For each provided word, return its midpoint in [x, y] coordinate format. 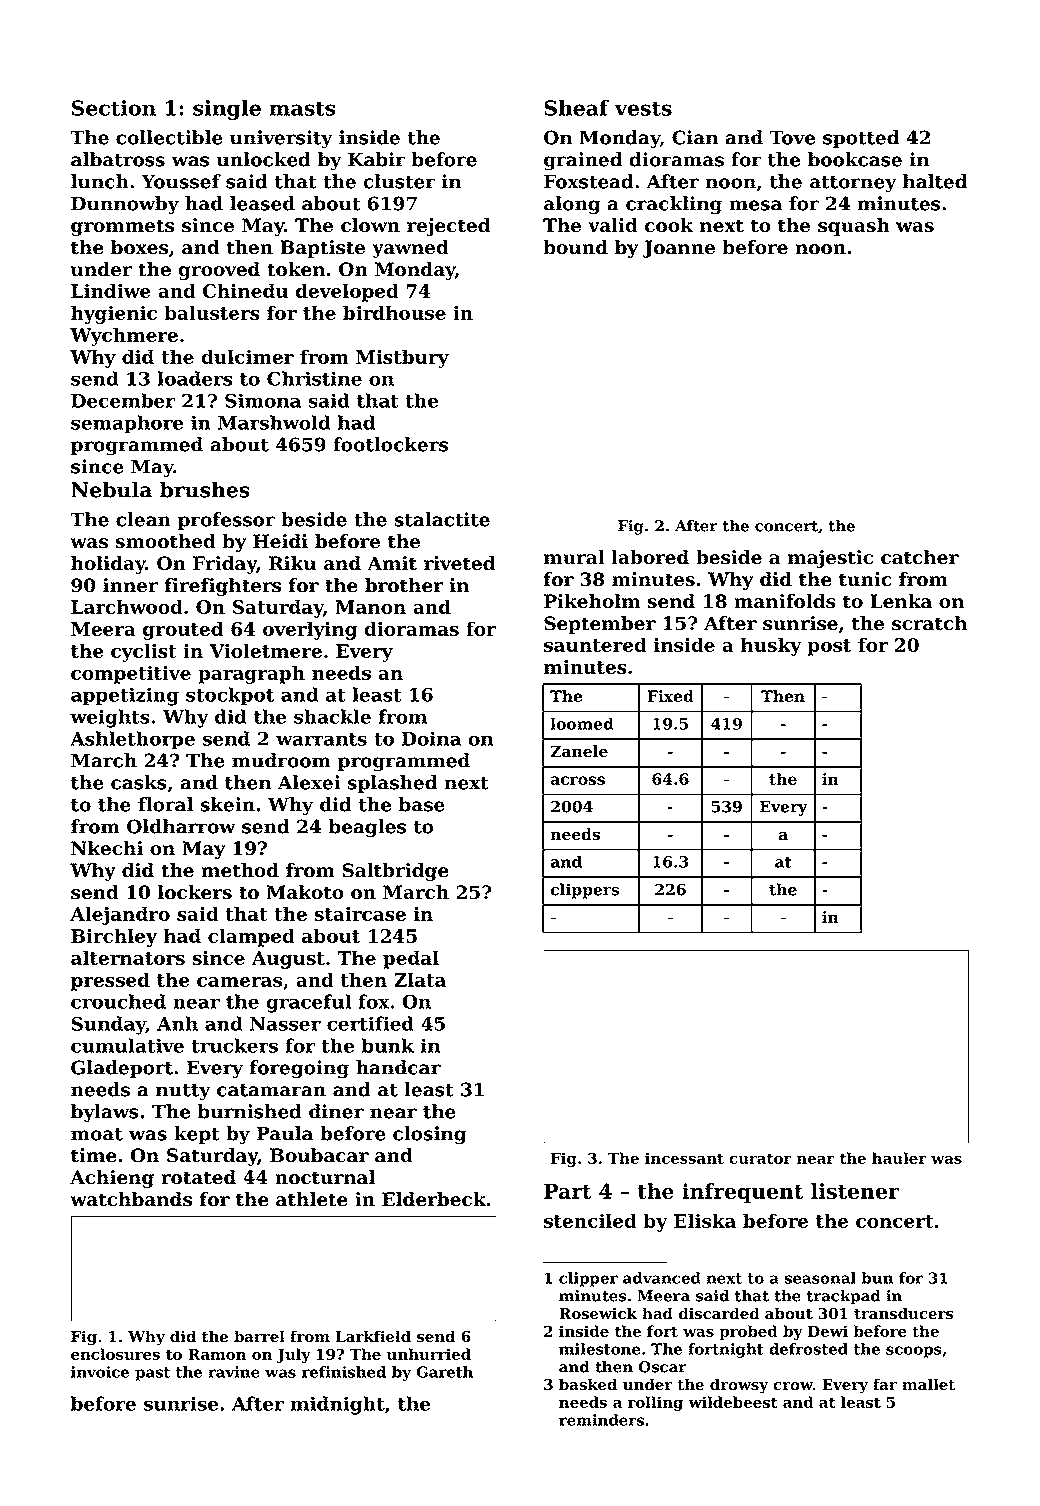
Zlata [420, 979]
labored [650, 557]
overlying [310, 630]
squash [854, 227]
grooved [219, 271]
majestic [830, 559]
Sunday [108, 1025]
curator [760, 1158]
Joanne [679, 249]
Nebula [111, 489]
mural [574, 557]
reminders [601, 1420]
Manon [371, 607]
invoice [100, 1372]
